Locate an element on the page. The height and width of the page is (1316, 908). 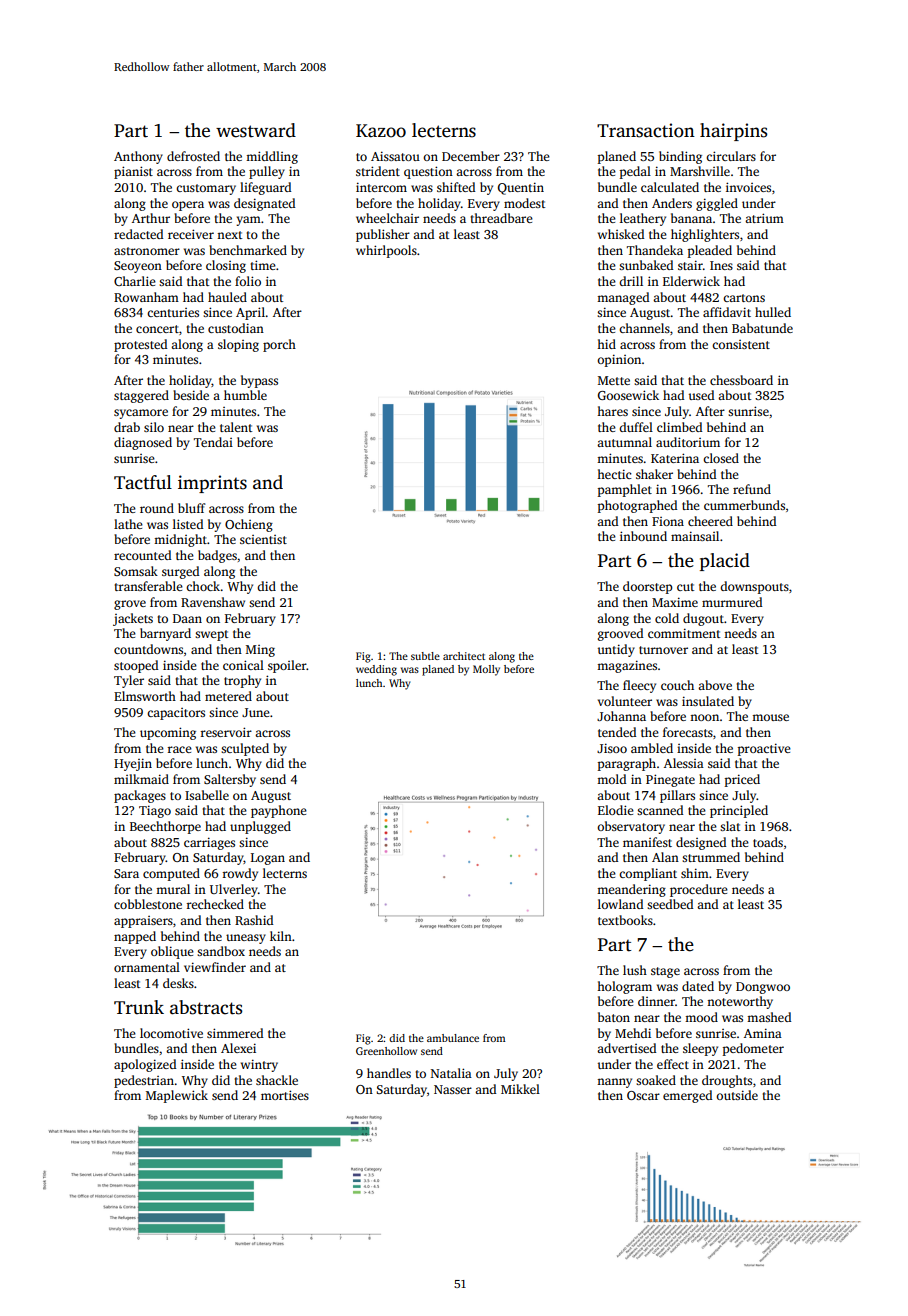
sculpted is located at coordinates (245, 749).
